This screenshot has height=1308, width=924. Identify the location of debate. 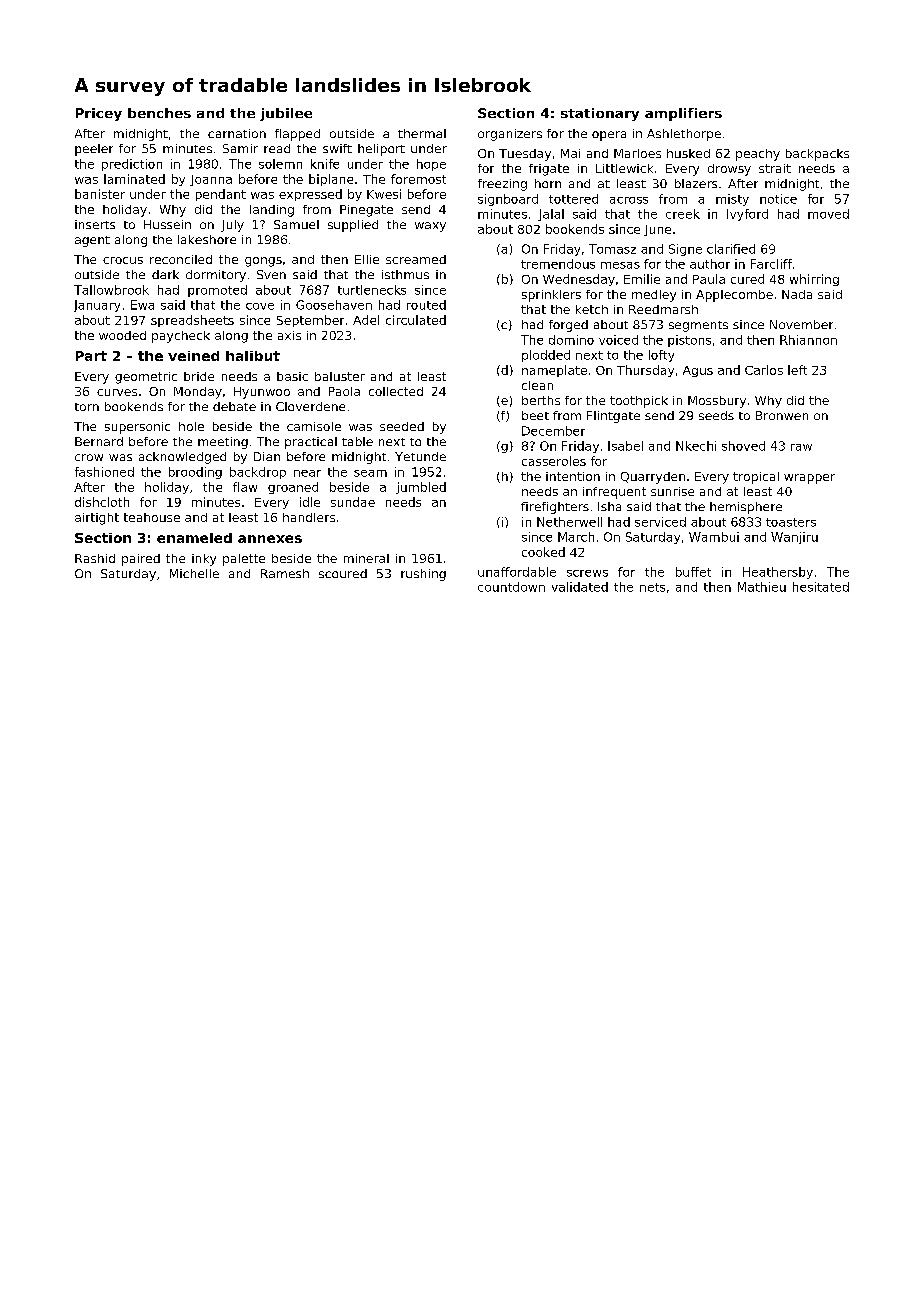
(234, 406).
